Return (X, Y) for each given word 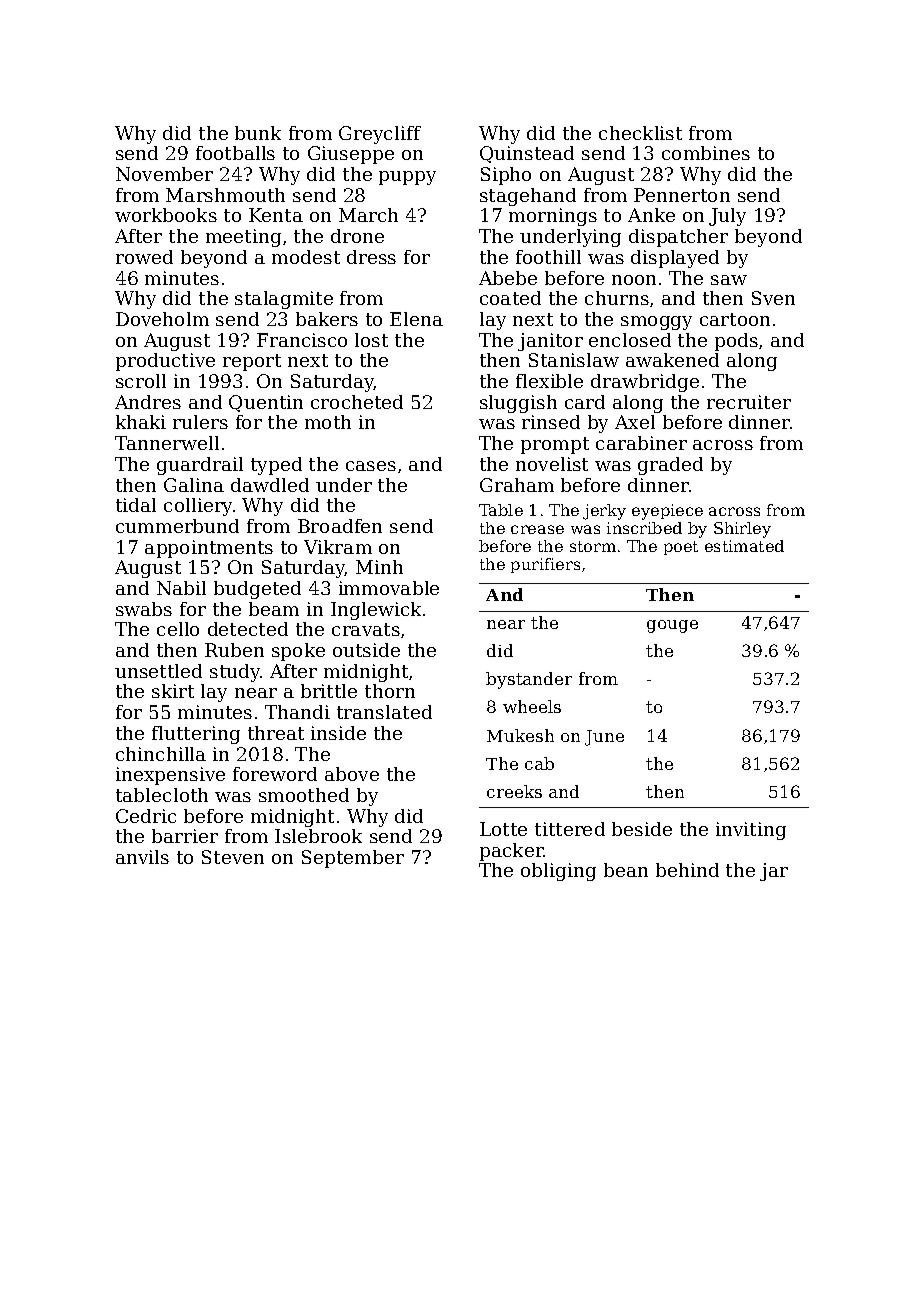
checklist (640, 133)
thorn (390, 691)
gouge (672, 626)
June (604, 738)
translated (384, 712)
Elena (416, 319)
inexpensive (170, 776)
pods (736, 342)
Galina (194, 485)
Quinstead (527, 154)
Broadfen (340, 526)
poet (681, 548)
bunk (258, 133)
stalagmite (284, 300)
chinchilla (161, 754)
